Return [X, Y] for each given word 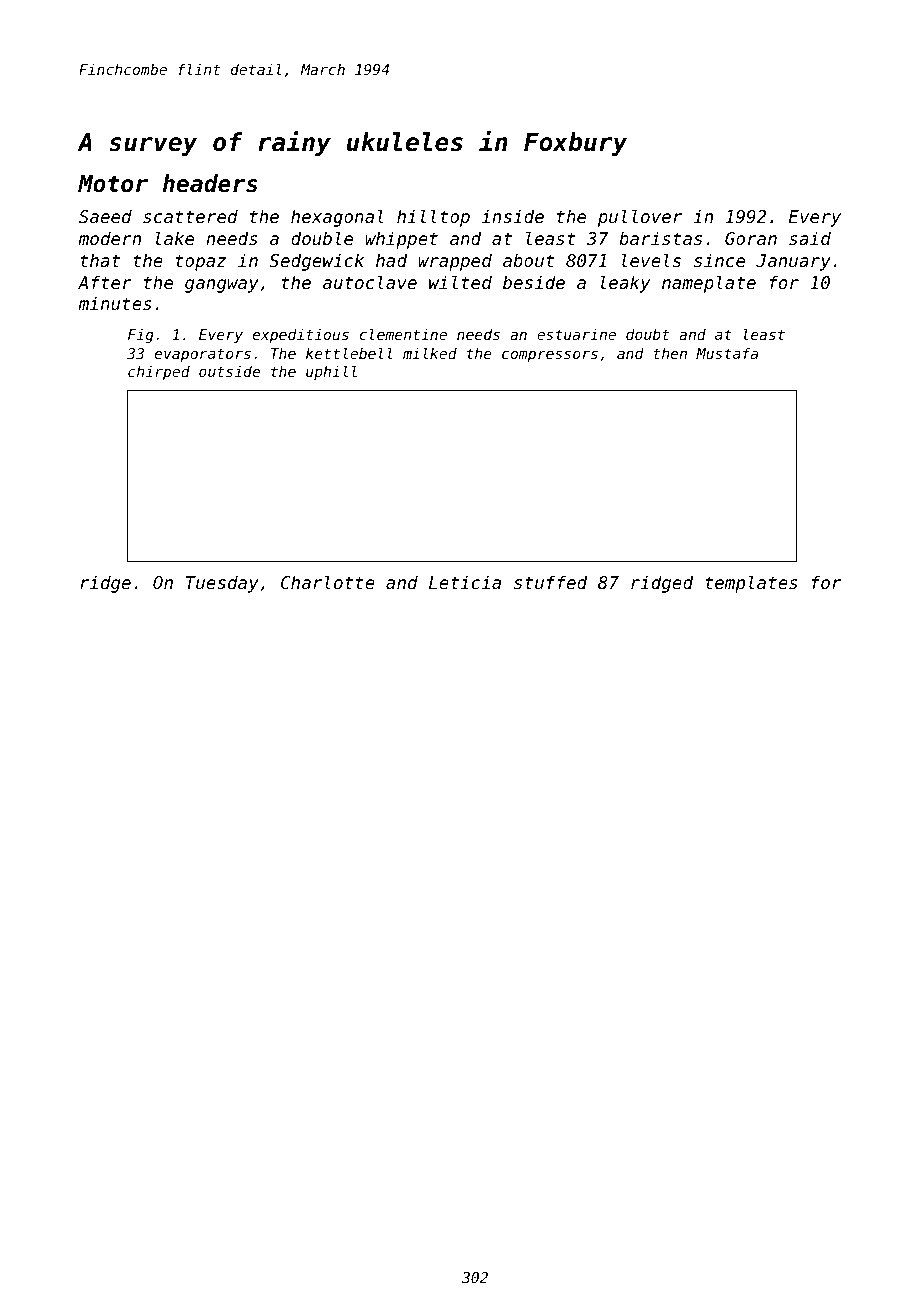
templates [751, 584]
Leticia [465, 582]
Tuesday [222, 584]
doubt [647, 334]
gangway [222, 286]
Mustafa [727, 353]
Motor [113, 184]
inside [513, 216]
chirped [159, 373]
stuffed [550, 582]
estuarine [576, 334]
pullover [640, 218]
